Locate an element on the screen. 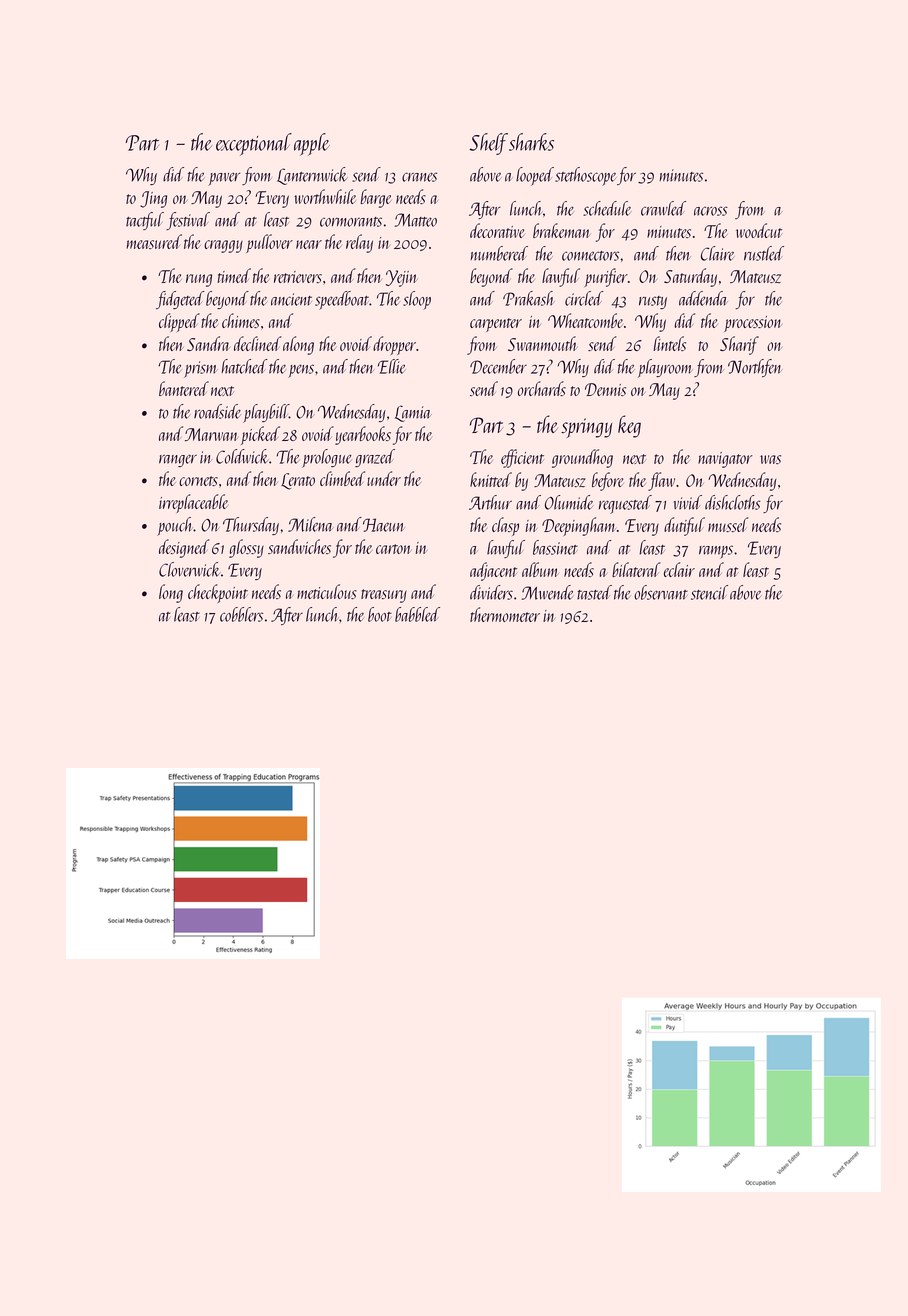 The width and height of the screenshot is (908, 1316). craggy is located at coordinates (223, 246).
